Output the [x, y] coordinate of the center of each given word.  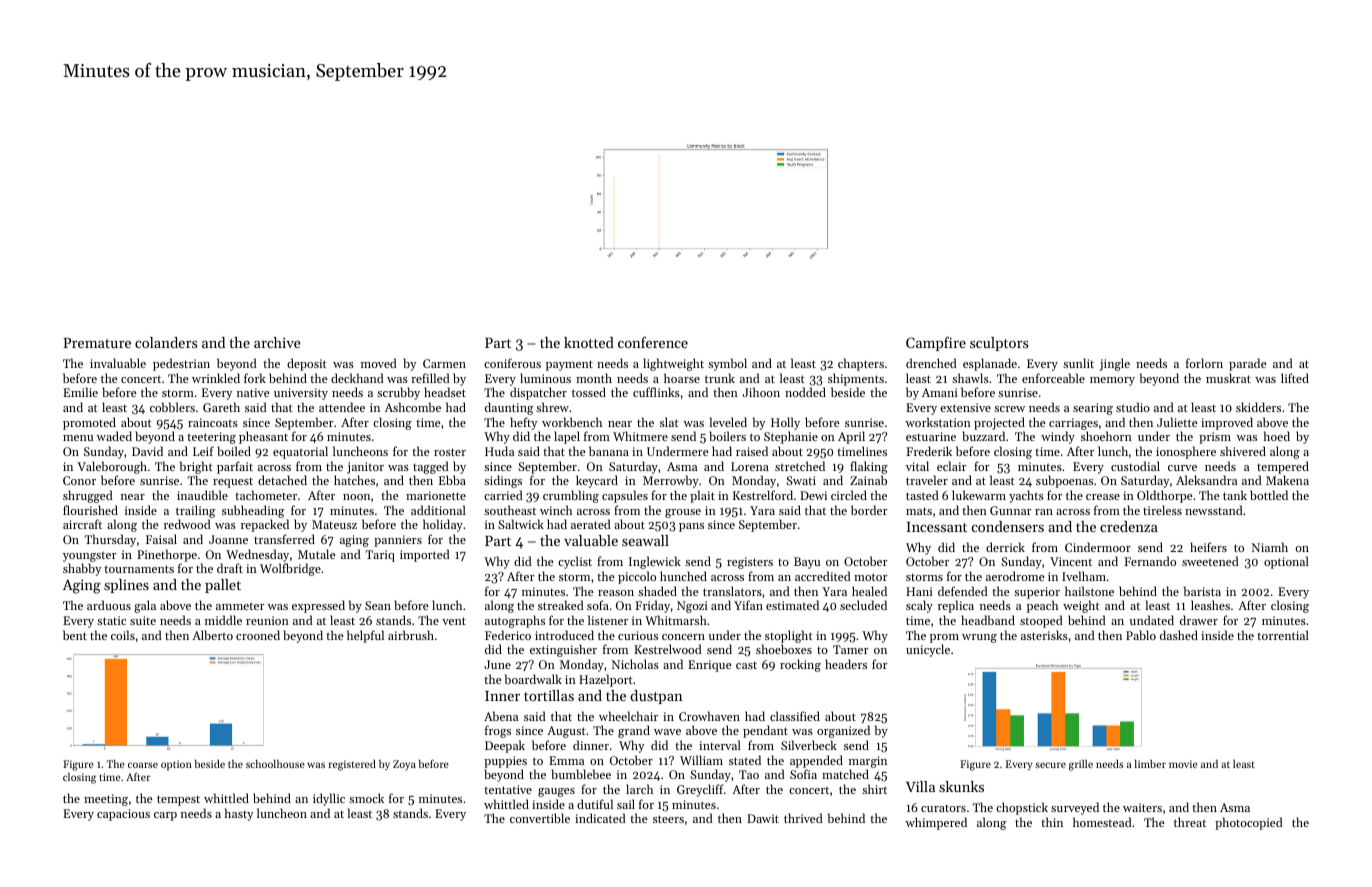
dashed [1179, 635]
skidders [1258, 407]
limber [1150, 764]
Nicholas [635, 664]
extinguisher [563, 650]
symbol [727, 364]
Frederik [929, 451]
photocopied [1249, 823]
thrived [803, 818]
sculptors [999, 344]
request [233, 482]
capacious [123, 815]
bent [75, 635]
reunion [267, 620]
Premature [97, 343]
